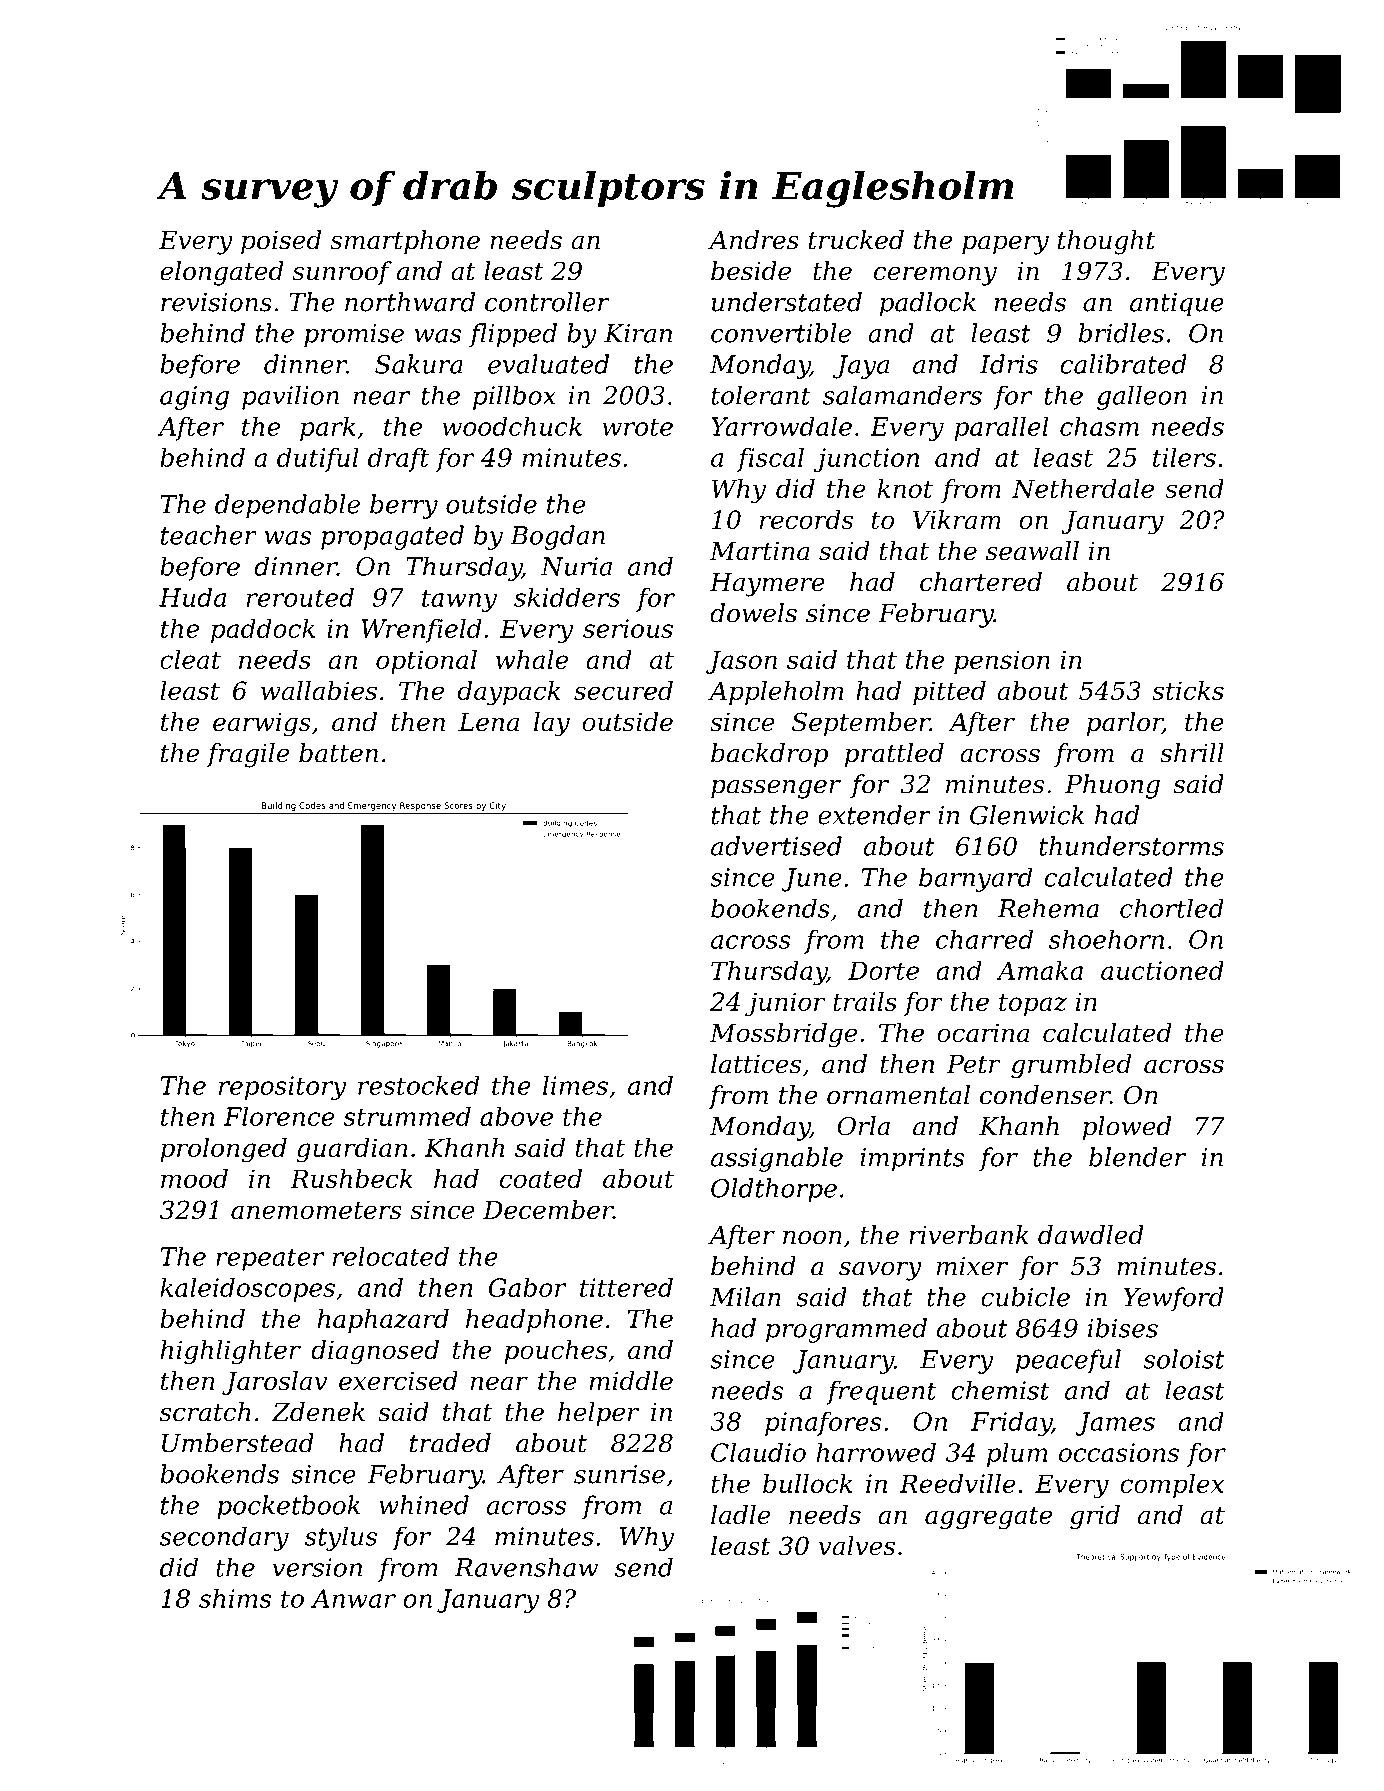  What do you see at coordinates (419, 364) in the page?
I see `Sakura` at bounding box center [419, 364].
